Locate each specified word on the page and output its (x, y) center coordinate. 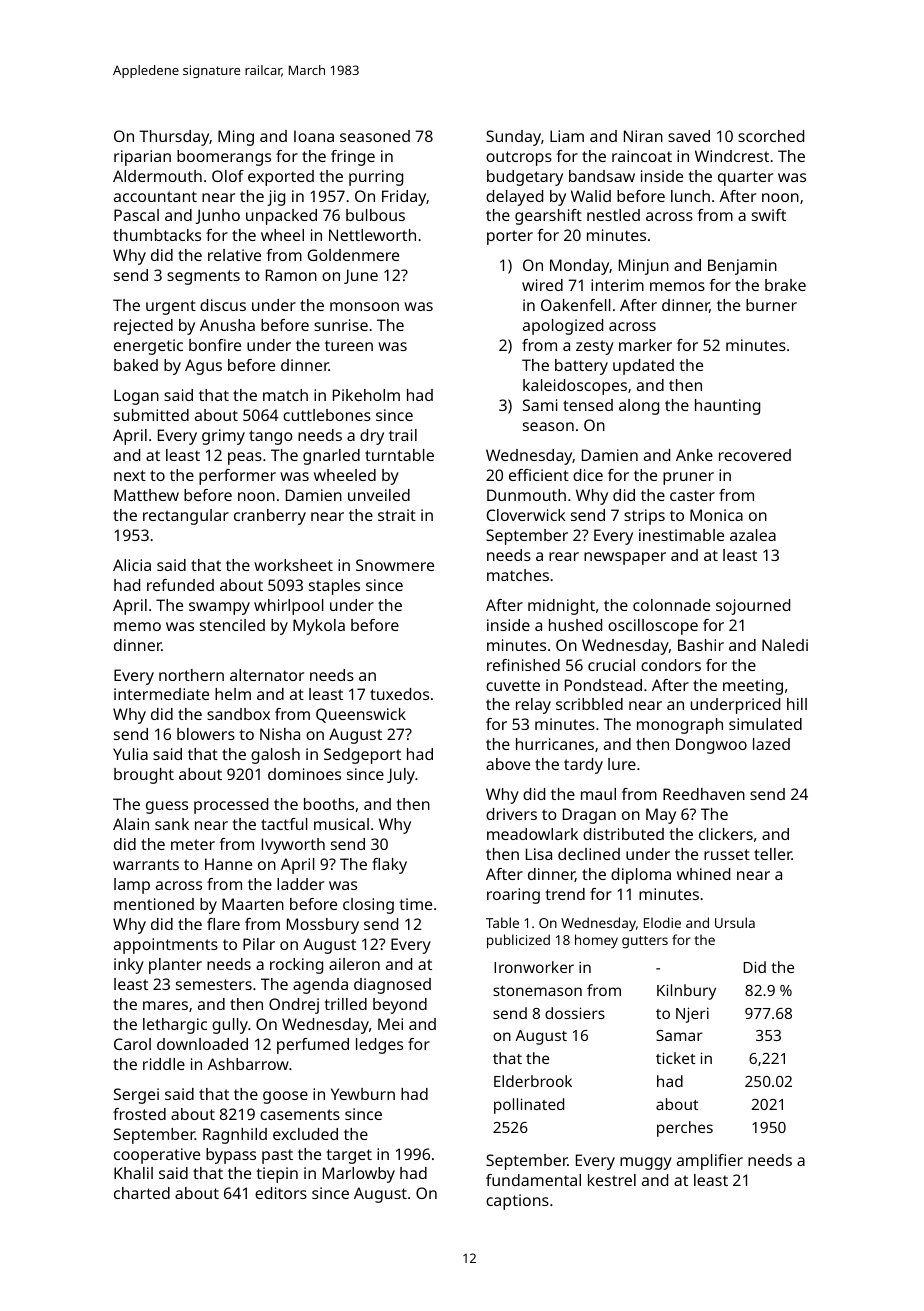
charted (142, 1193)
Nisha (280, 734)
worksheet (293, 565)
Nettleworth (372, 235)
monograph (680, 726)
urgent (171, 307)
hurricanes (555, 744)
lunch (690, 196)
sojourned (753, 607)
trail (403, 435)
